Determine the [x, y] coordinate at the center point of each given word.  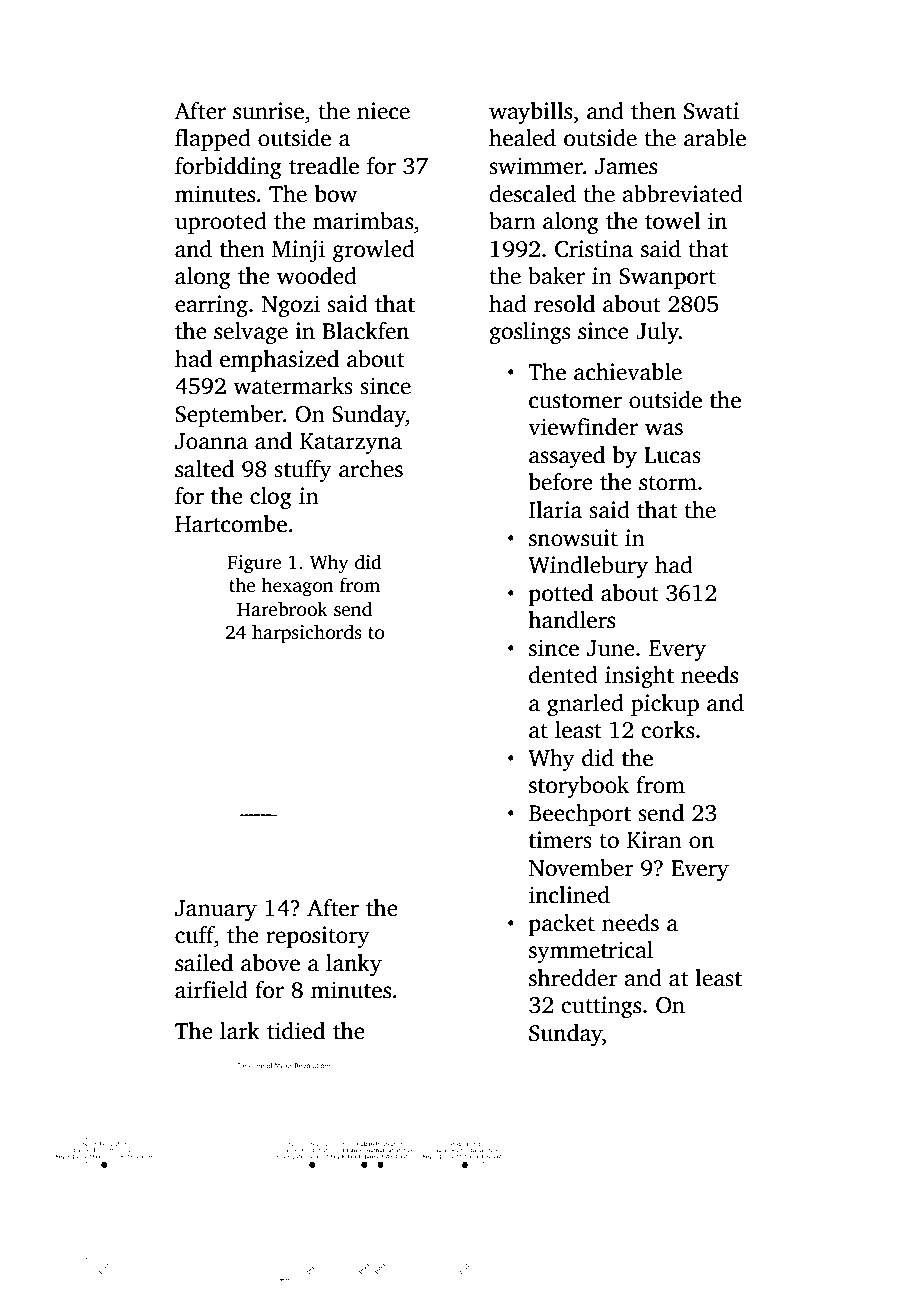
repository [318, 937]
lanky [354, 965]
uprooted [221, 223]
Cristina [594, 249]
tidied [296, 1031]
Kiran [654, 840]
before [561, 482]
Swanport [667, 278]
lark [240, 1031]
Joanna [211, 441]
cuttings [601, 1007]
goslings [530, 333]
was [664, 429]
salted [204, 469]
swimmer [536, 166]
